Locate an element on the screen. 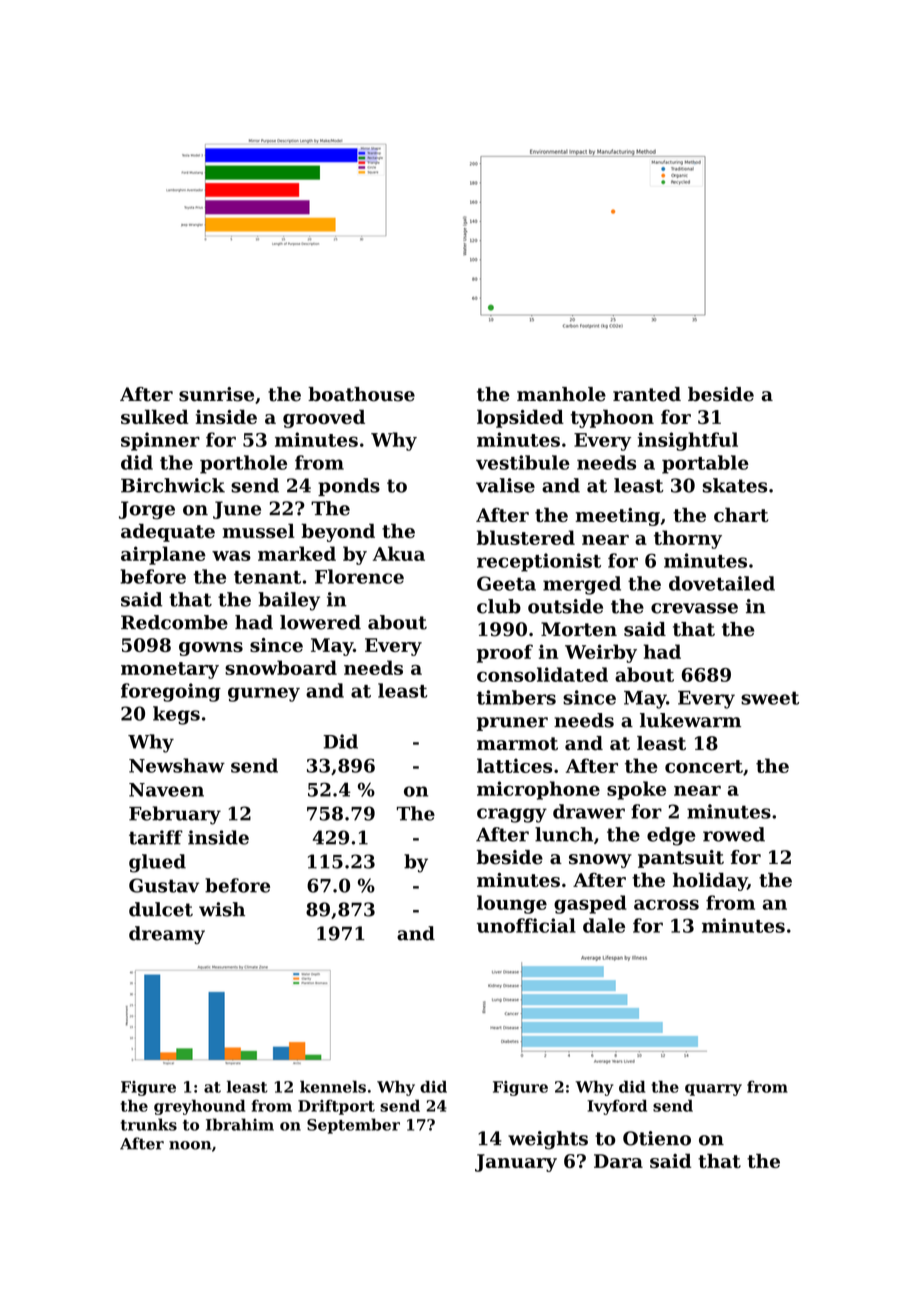 The width and height of the screenshot is (924, 1314). noon is located at coordinates (190, 1145).
